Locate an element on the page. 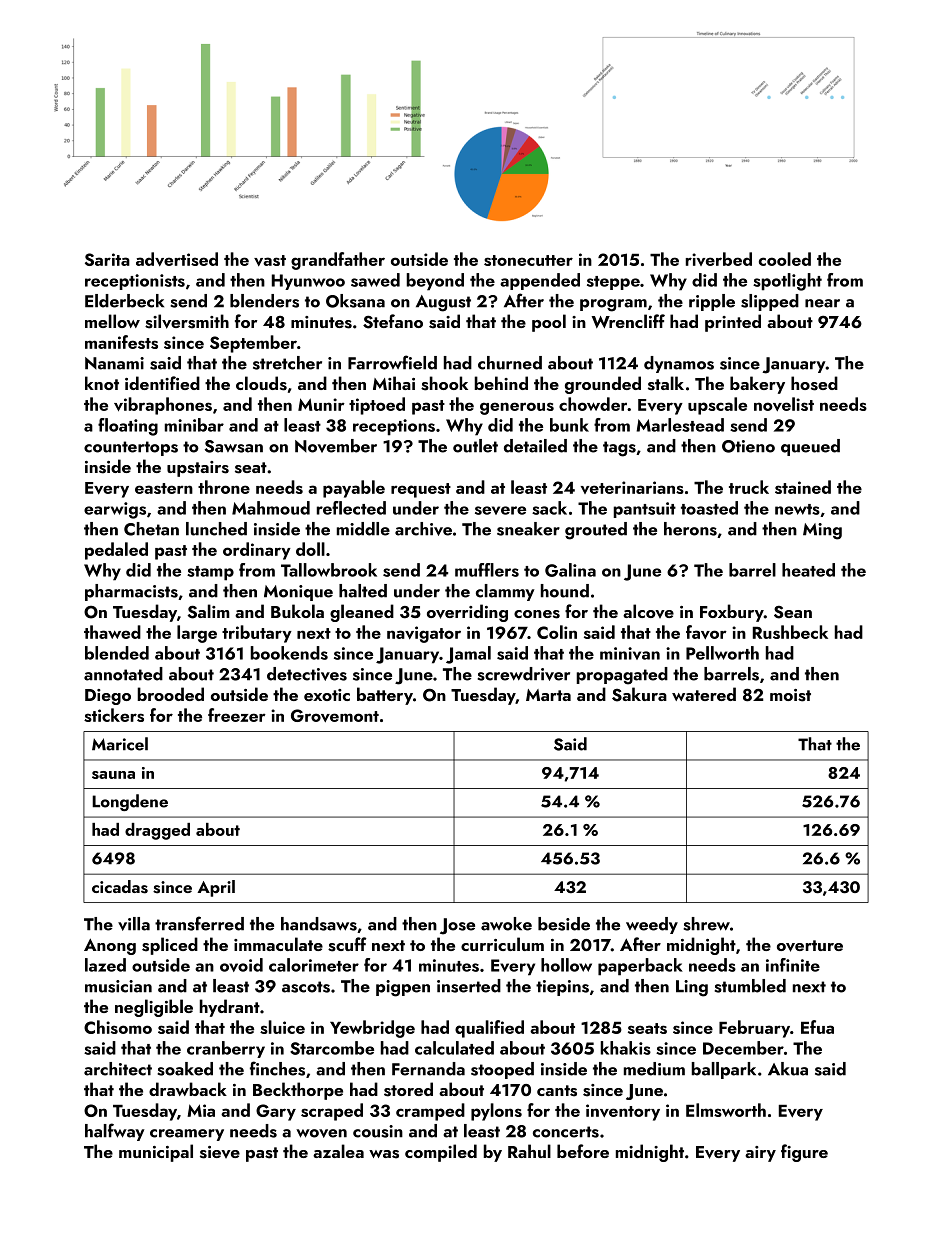 Image resolution: width=952 pixels, height=1233 pixels. Marlestead is located at coordinates (680, 425).
